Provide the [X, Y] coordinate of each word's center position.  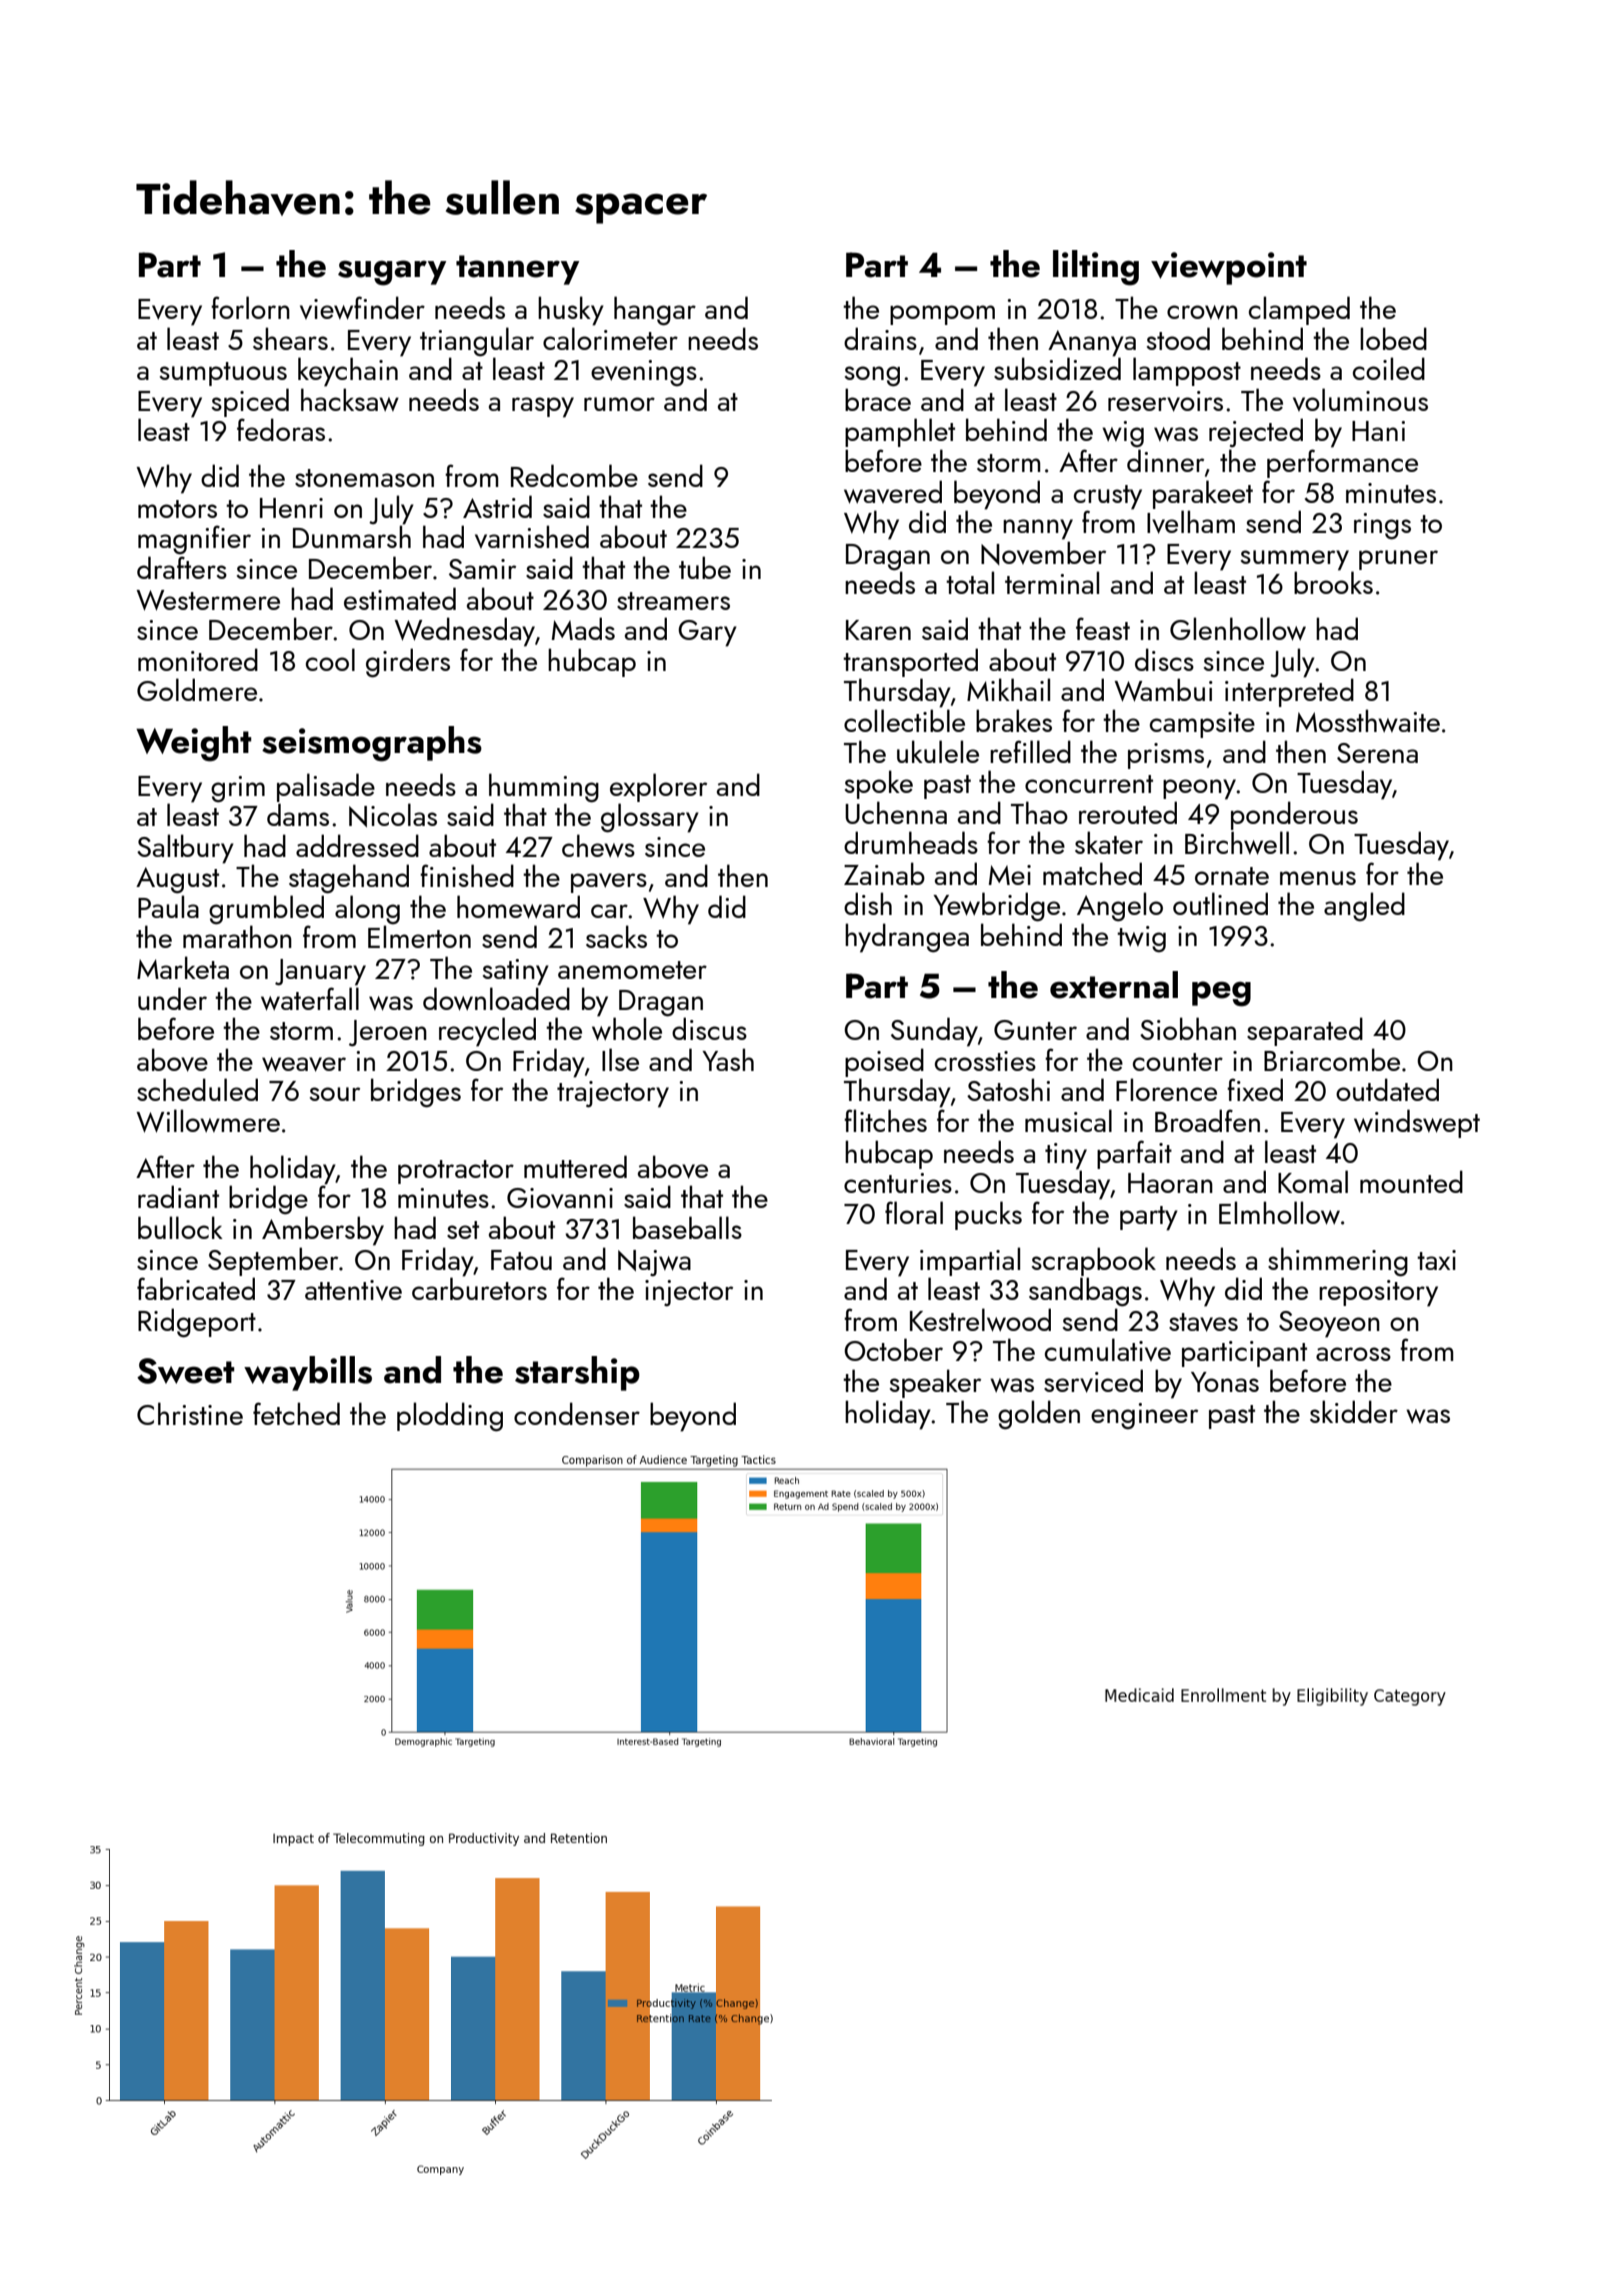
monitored [198, 659]
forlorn [250, 307]
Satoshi [1008, 1089]
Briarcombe [1332, 1059]
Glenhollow [1238, 629]
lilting [1096, 268]
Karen [878, 630]
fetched [296, 1413]
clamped [1299, 310]
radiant [178, 1196]
